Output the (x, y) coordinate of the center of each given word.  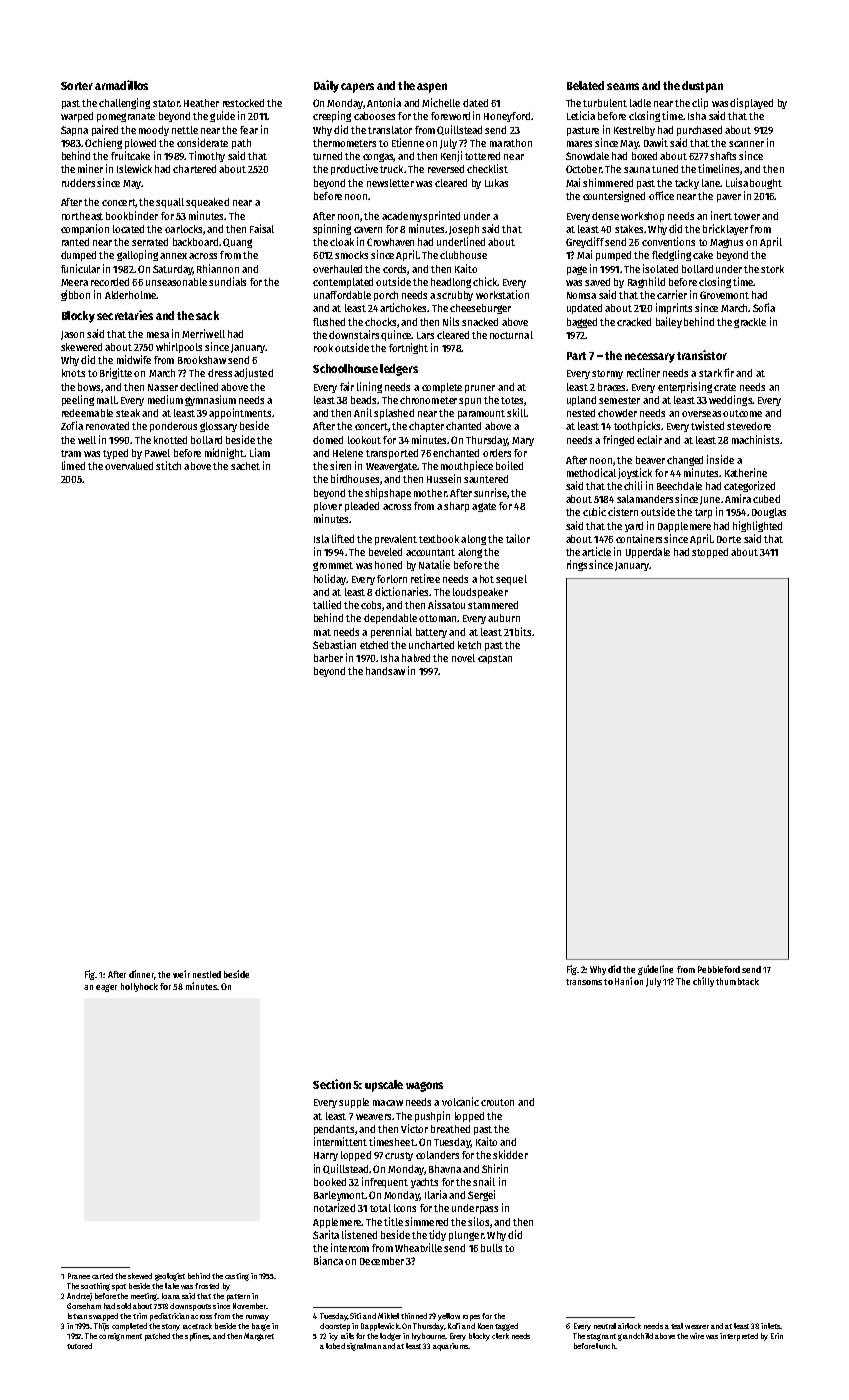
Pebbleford (719, 969)
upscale (384, 1086)
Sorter (77, 86)
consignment (120, 1337)
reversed (446, 169)
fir (729, 372)
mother (430, 493)
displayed (751, 103)
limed (73, 465)
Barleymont (339, 1196)
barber (328, 658)
